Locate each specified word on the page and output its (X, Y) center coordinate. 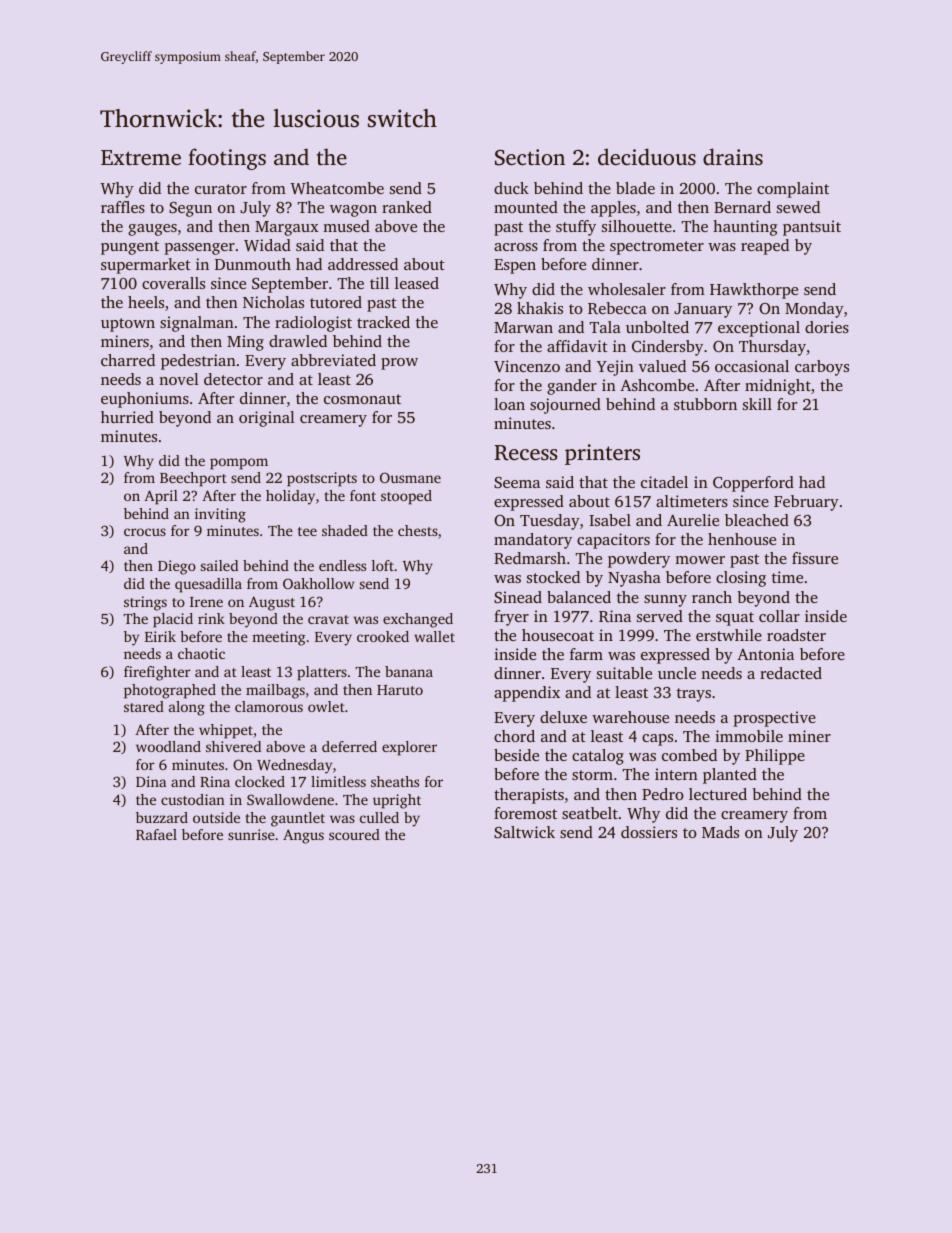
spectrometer (657, 248)
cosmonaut (362, 399)
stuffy (576, 228)
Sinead (518, 597)
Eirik (160, 636)
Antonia (765, 654)
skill (757, 404)
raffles (123, 207)
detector (233, 379)
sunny (665, 601)
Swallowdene (290, 799)
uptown (128, 325)
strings (145, 603)
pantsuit (812, 228)
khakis (540, 308)
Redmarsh (530, 558)
